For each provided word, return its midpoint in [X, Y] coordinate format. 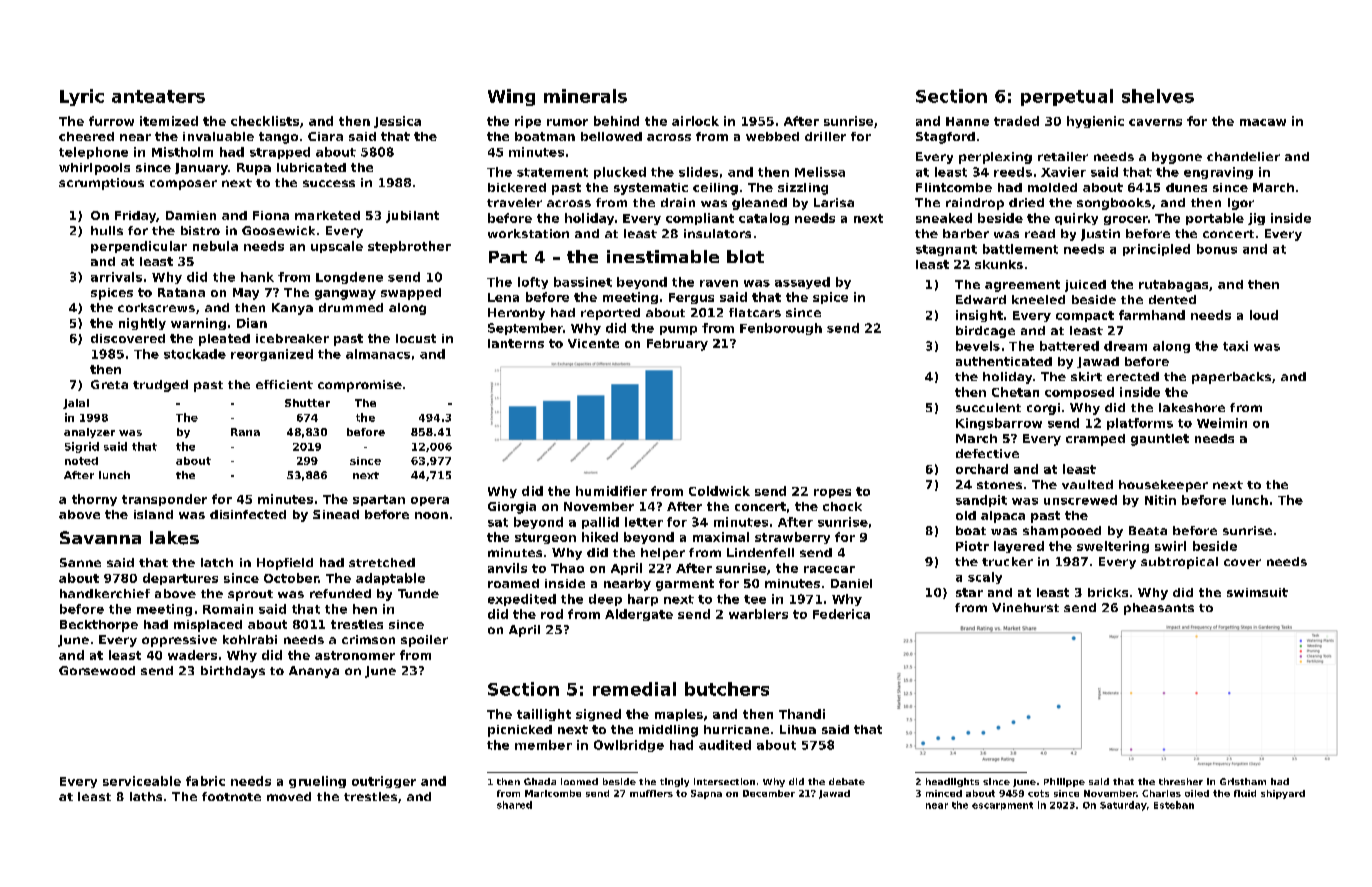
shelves [1158, 96]
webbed [772, 136]
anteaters [158, 96]
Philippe [1064, 782]
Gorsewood [97, 670]
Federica [841, 614]
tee [755, 599]
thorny [94, 500]
